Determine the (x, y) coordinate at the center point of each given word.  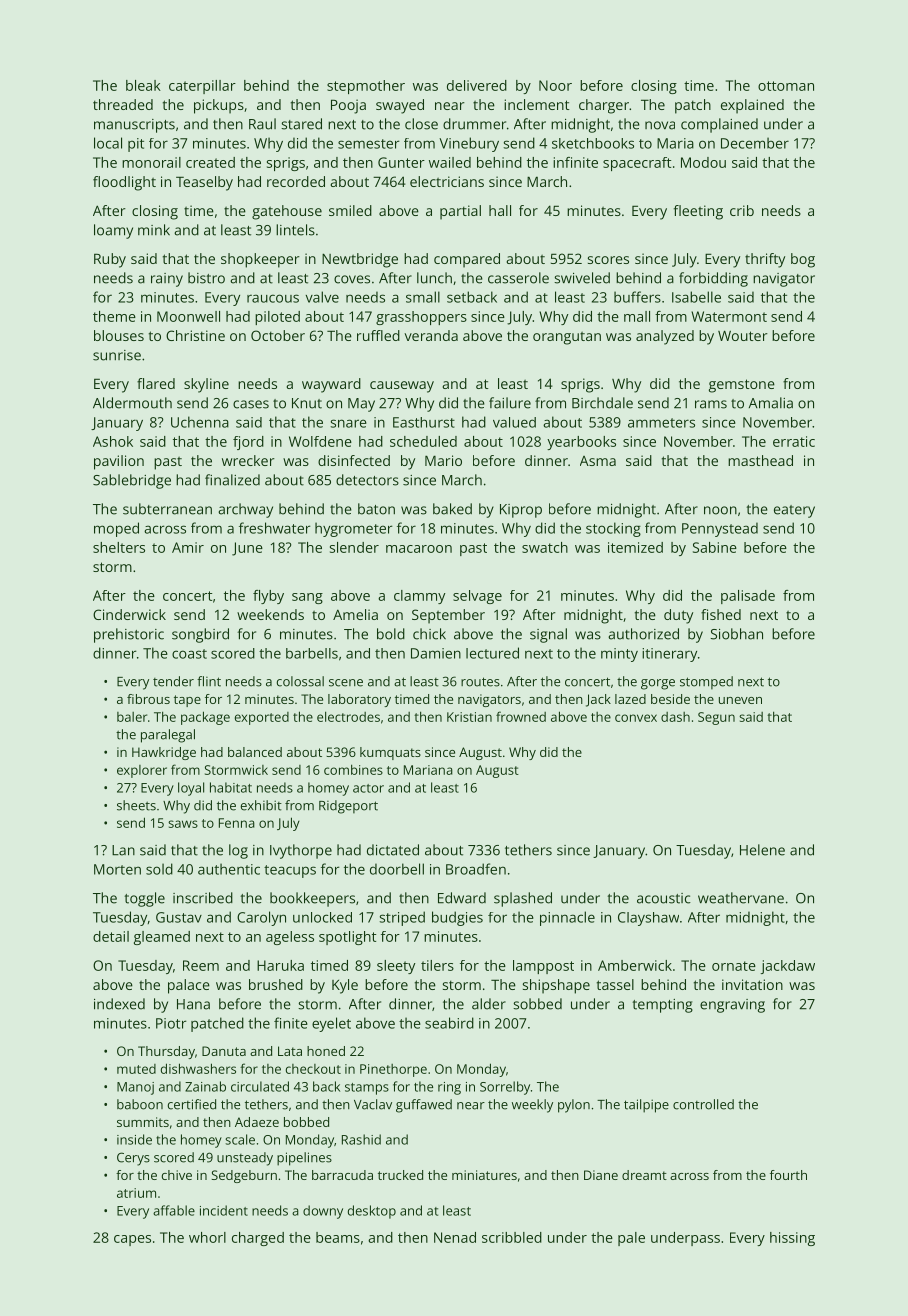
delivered (477, 85)
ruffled (378, 335)
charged (258, 1239)
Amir (188, 547)
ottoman (786, 86)
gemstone (742, 386)
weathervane (741, 898)
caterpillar (202, 87)
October (278, 335)
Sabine (715, 547)
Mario (443, 460)
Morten (117, 869)
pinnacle (567, 918)
